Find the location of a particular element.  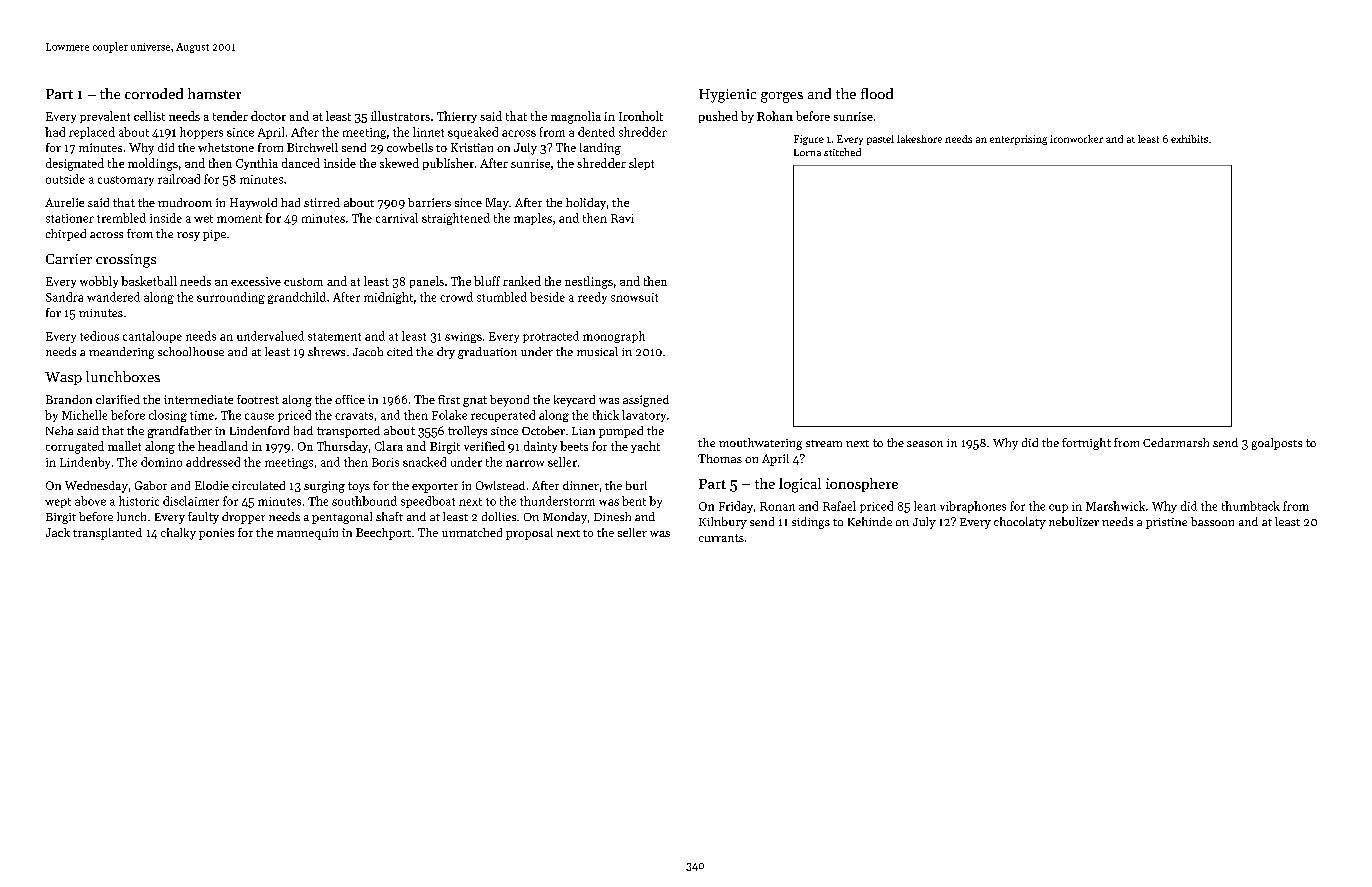

corroded is located at coordinates (154, 93).
